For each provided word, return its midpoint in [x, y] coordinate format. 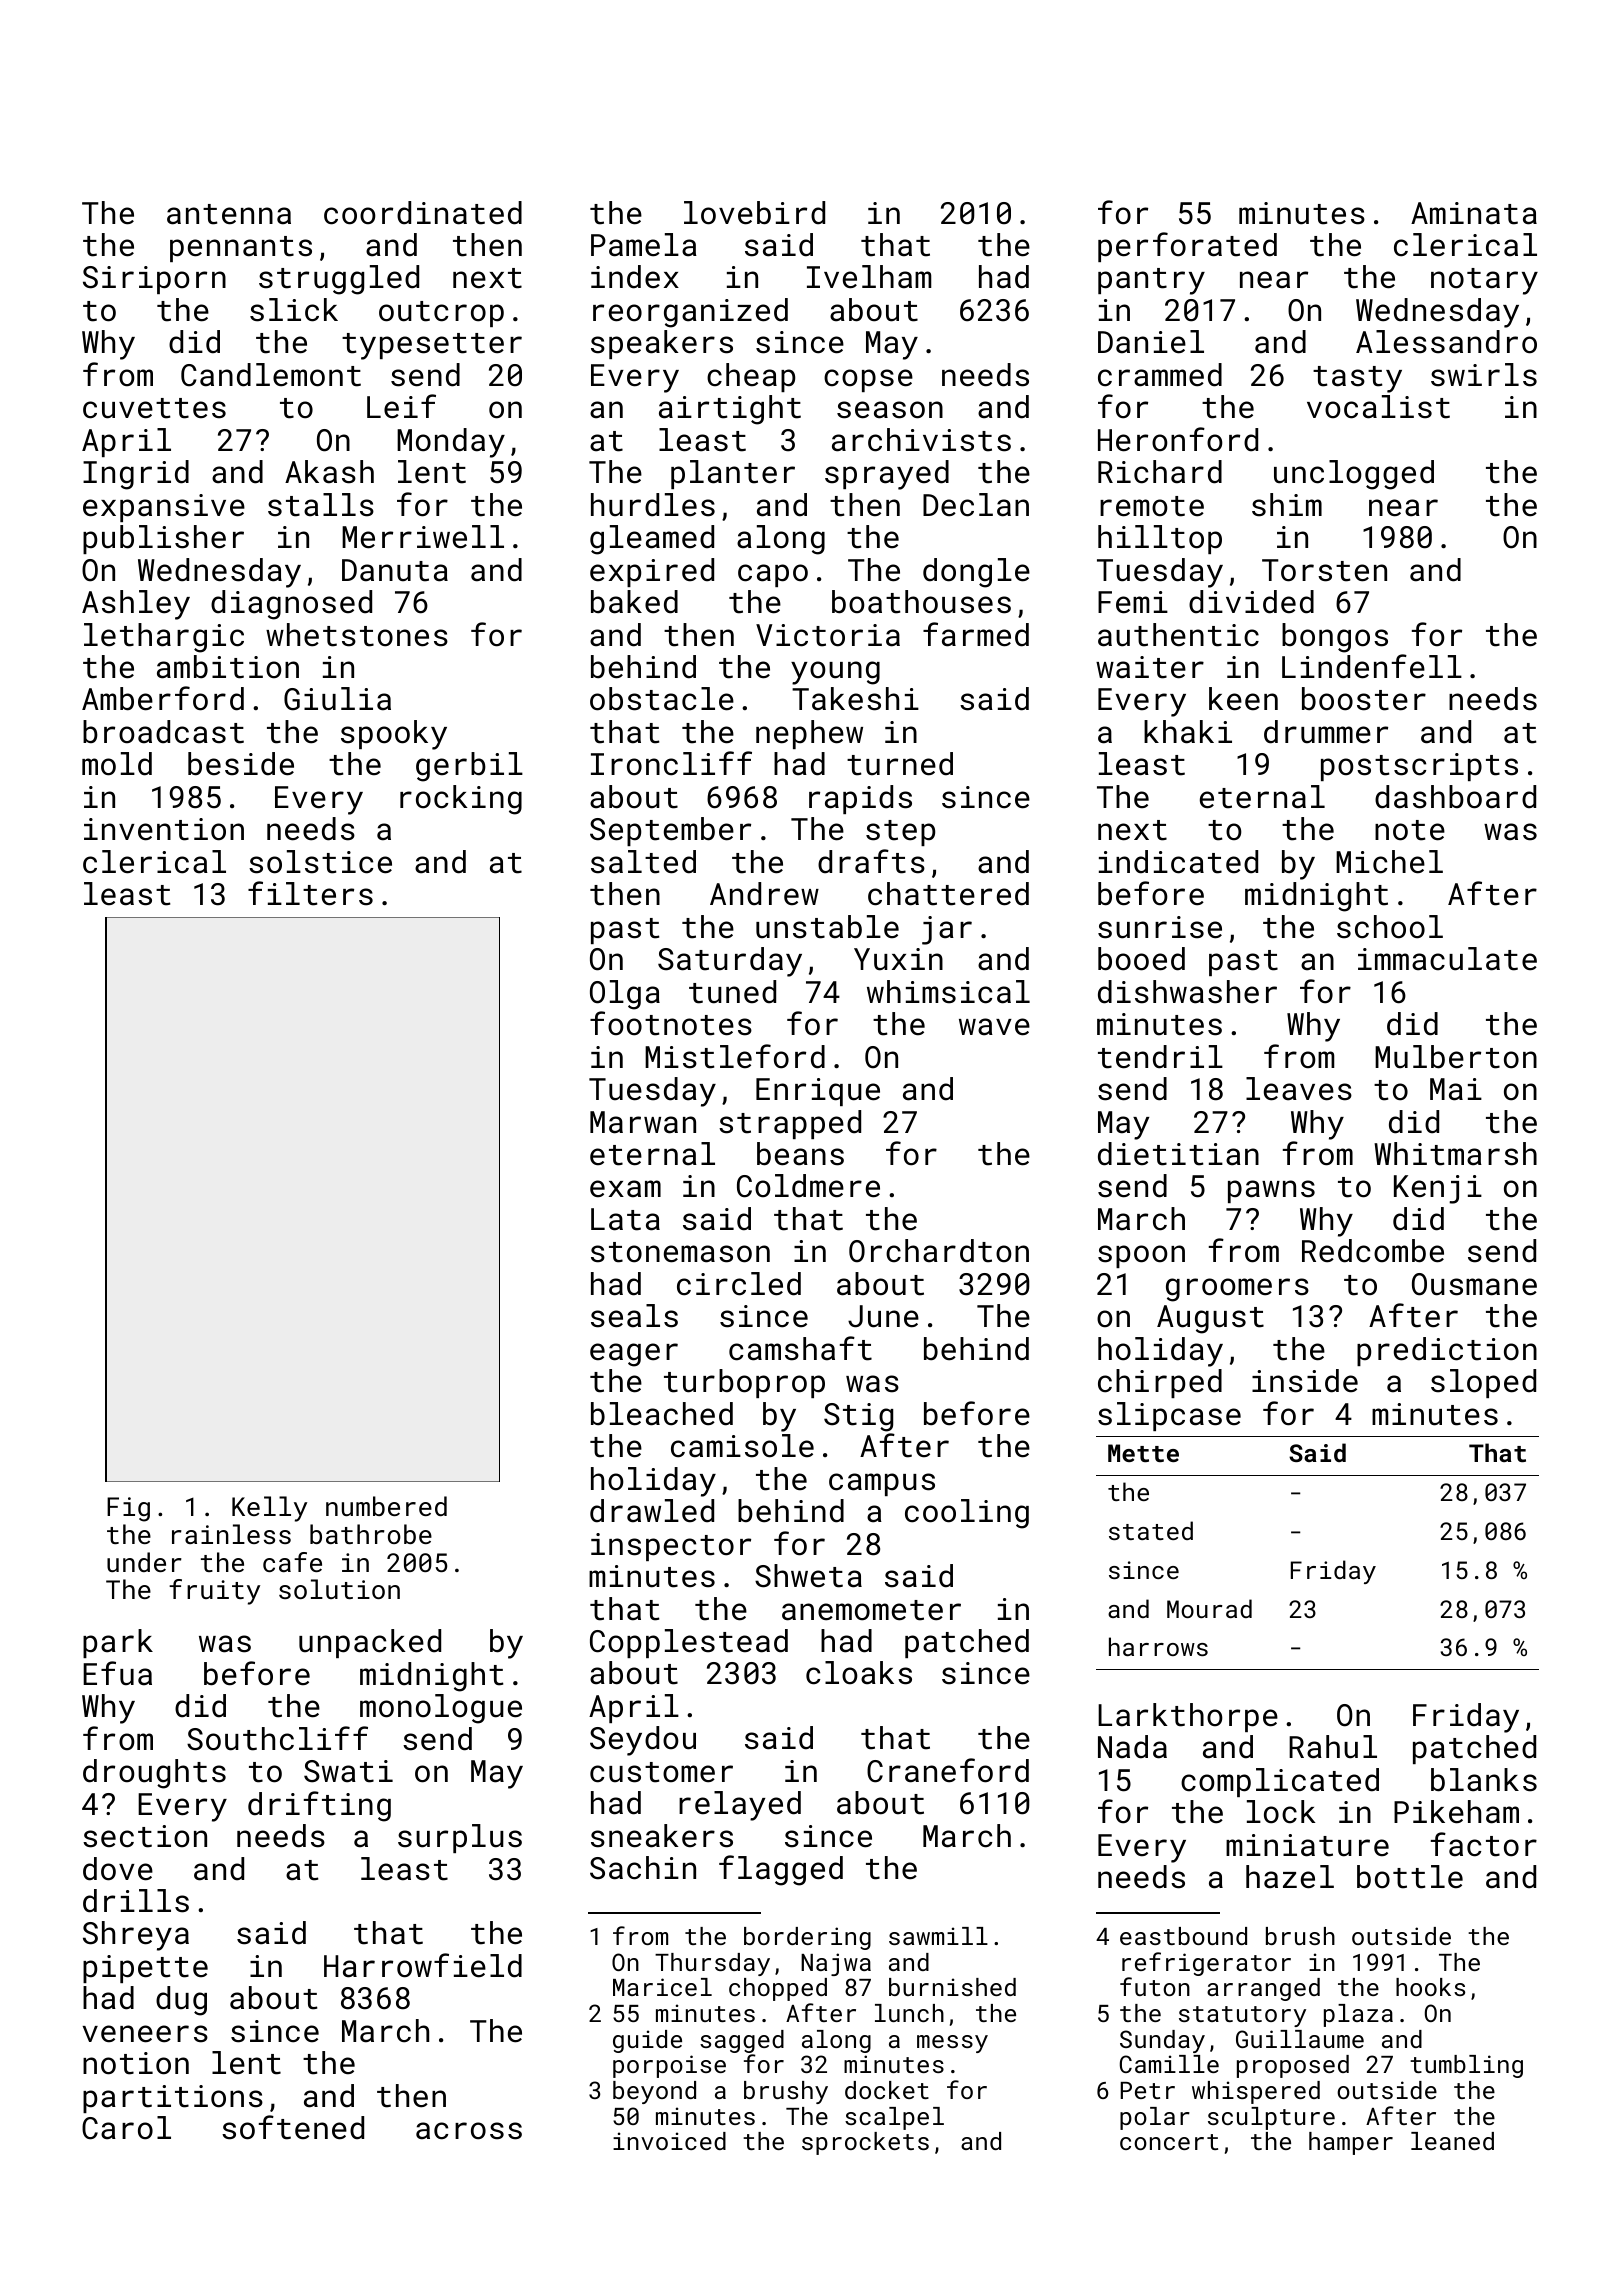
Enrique [818, 1092]
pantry [1151, 281]
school [1390, 927]
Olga [625, 995]
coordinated [423, 213]
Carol [126, 2128]
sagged [742, 2041]
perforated [1187, 247]
